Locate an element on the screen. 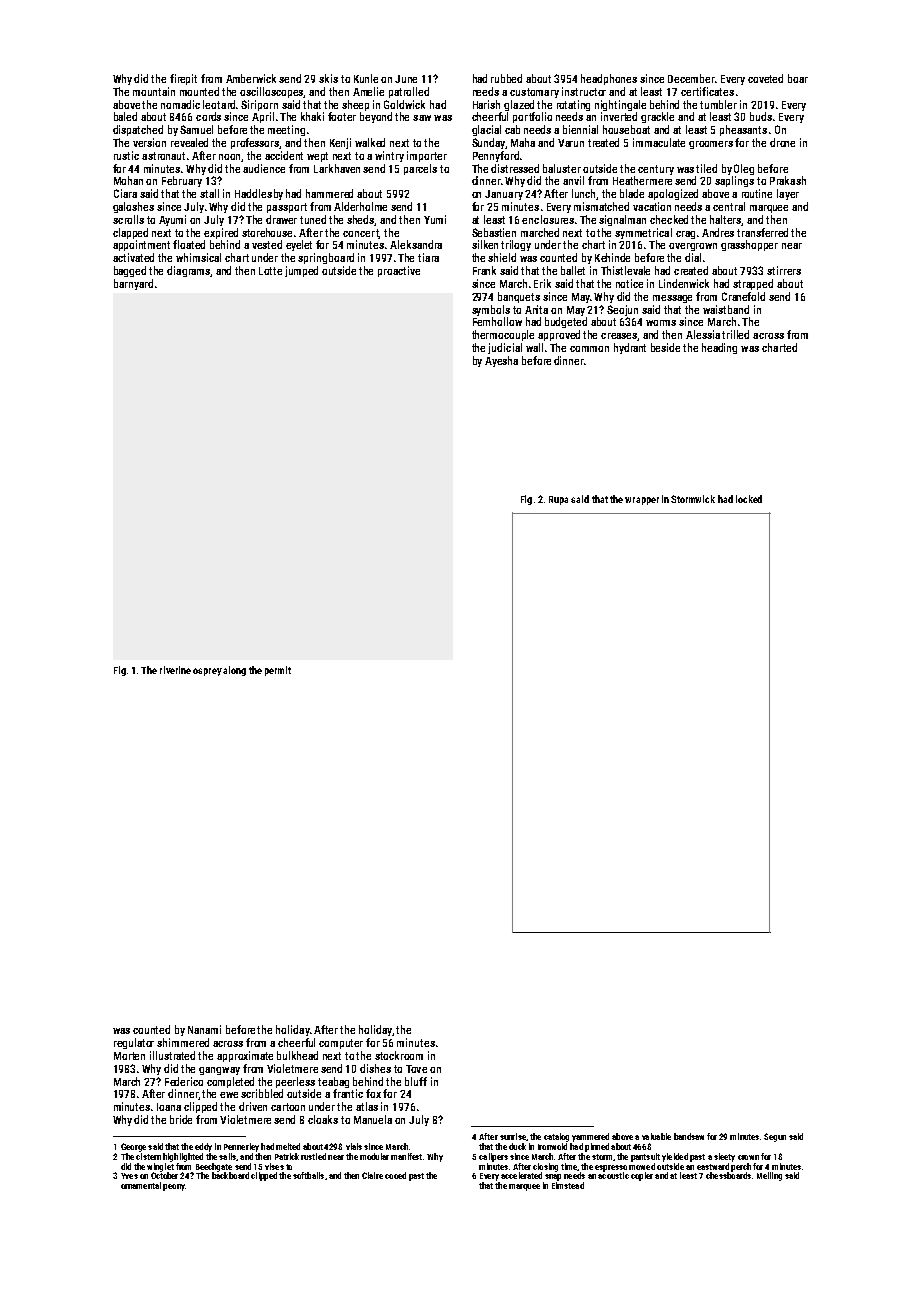 Image resolution: width=924 pixels, height=1308 pixels. locked is located at coordinates (749, 499).
